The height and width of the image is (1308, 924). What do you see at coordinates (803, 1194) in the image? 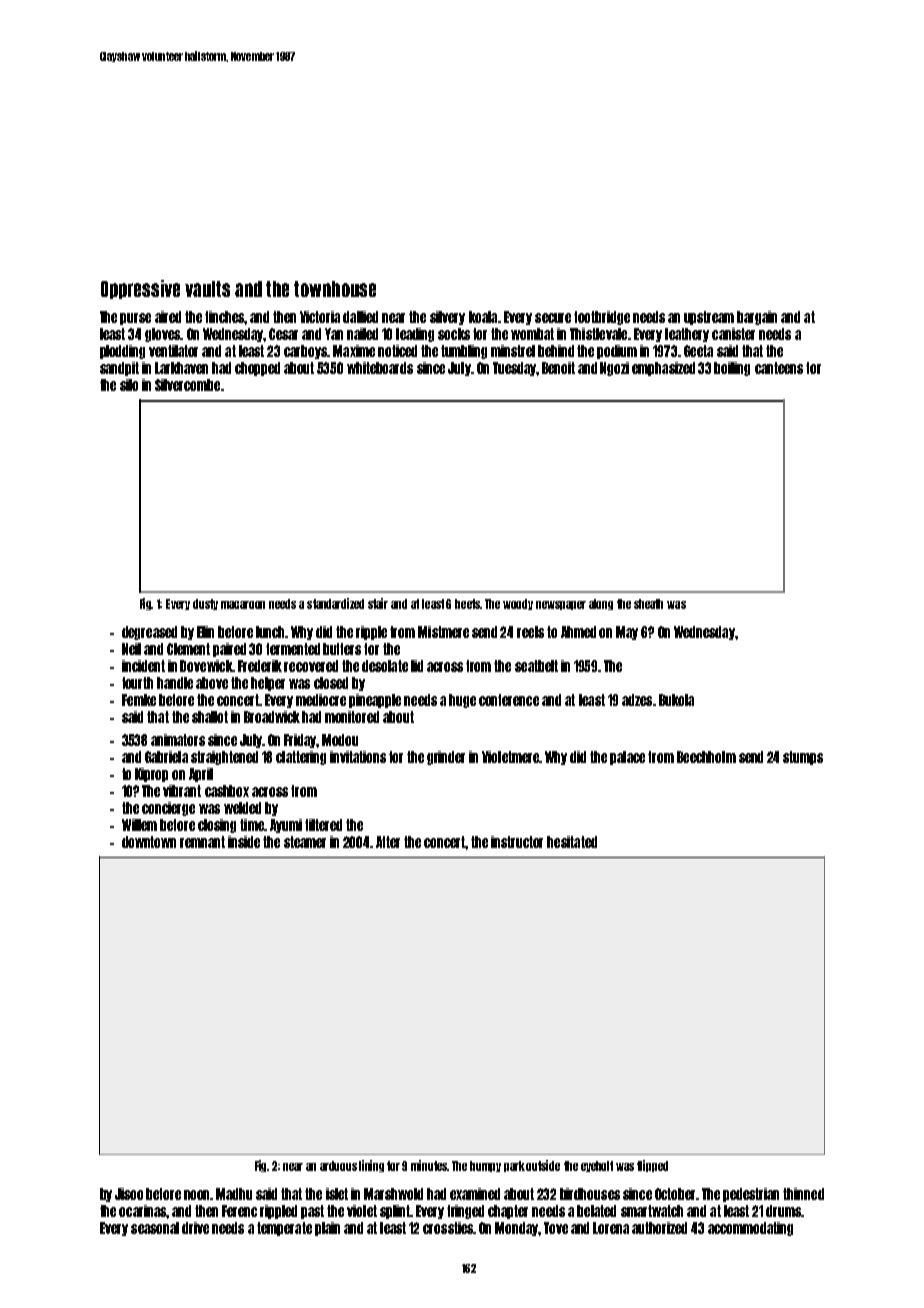
I see `thinned` at bounding box center [803, 1194].
